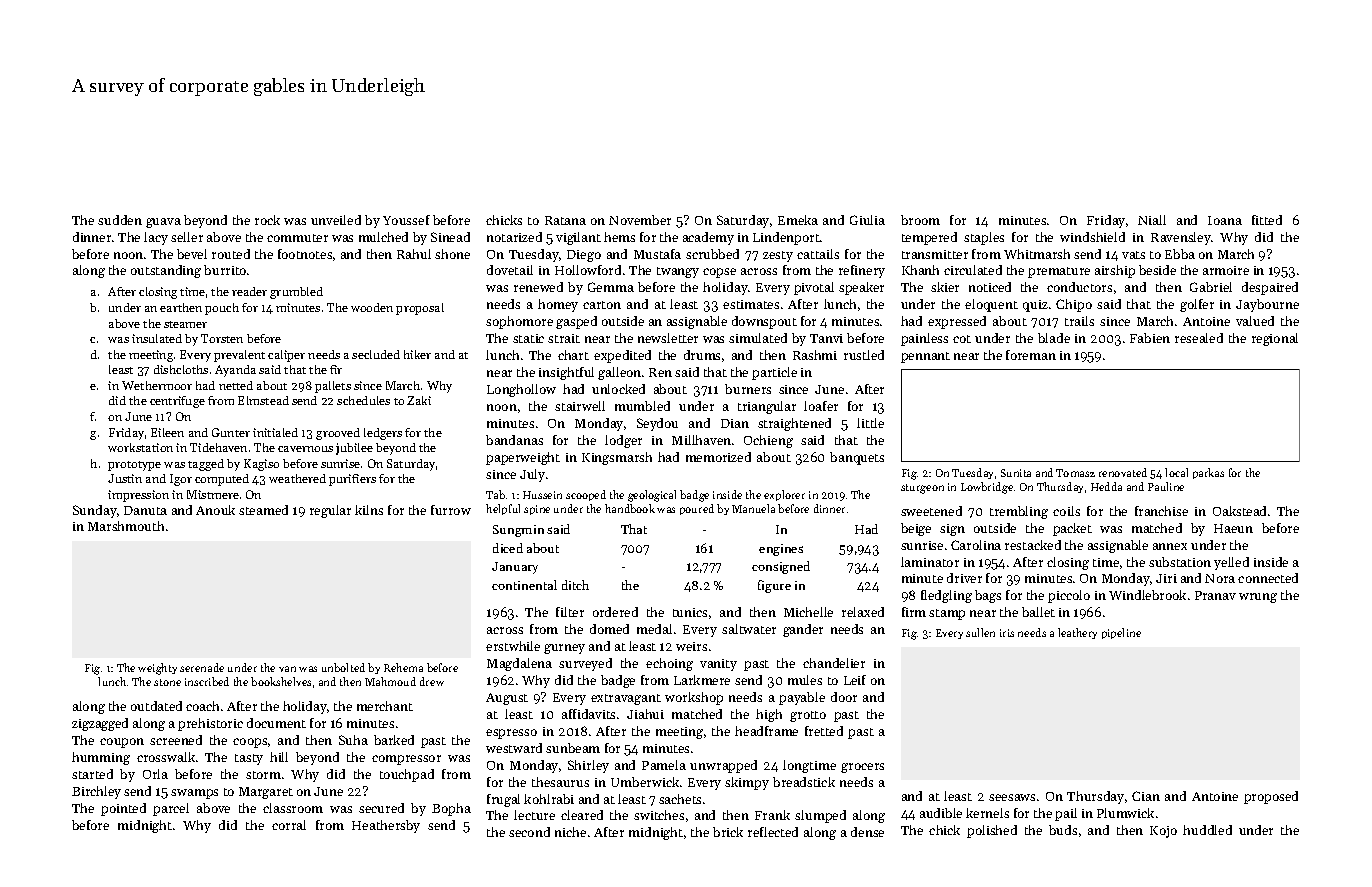 Image resolution: width=1372 pixels, height=887 pixels. What do you see at coordinates (1275, 339) in the document?
I see `regional` at bounding box center [1275, 339].
